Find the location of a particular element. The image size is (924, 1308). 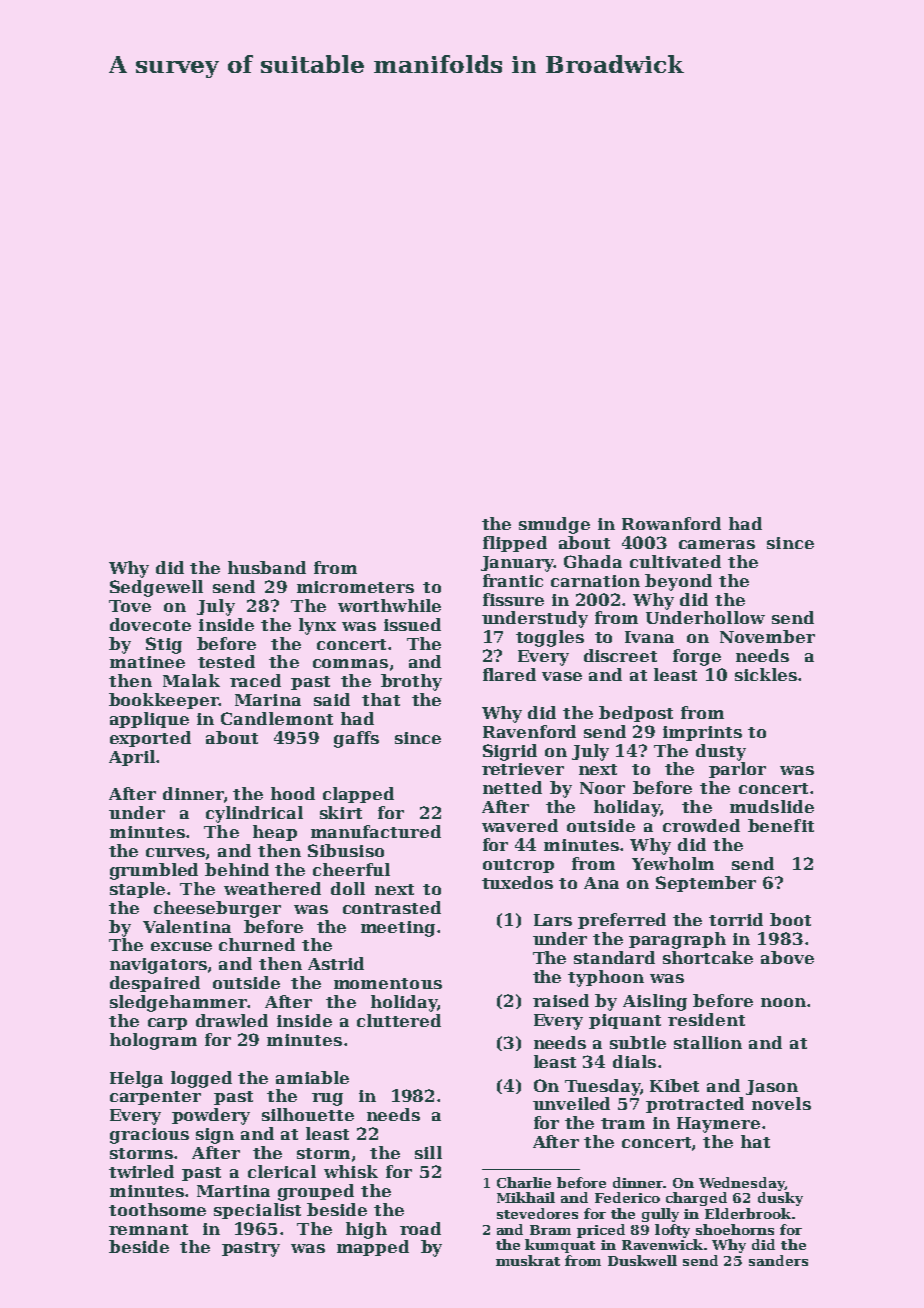

remnant is located at coordinates (148, 1229).
